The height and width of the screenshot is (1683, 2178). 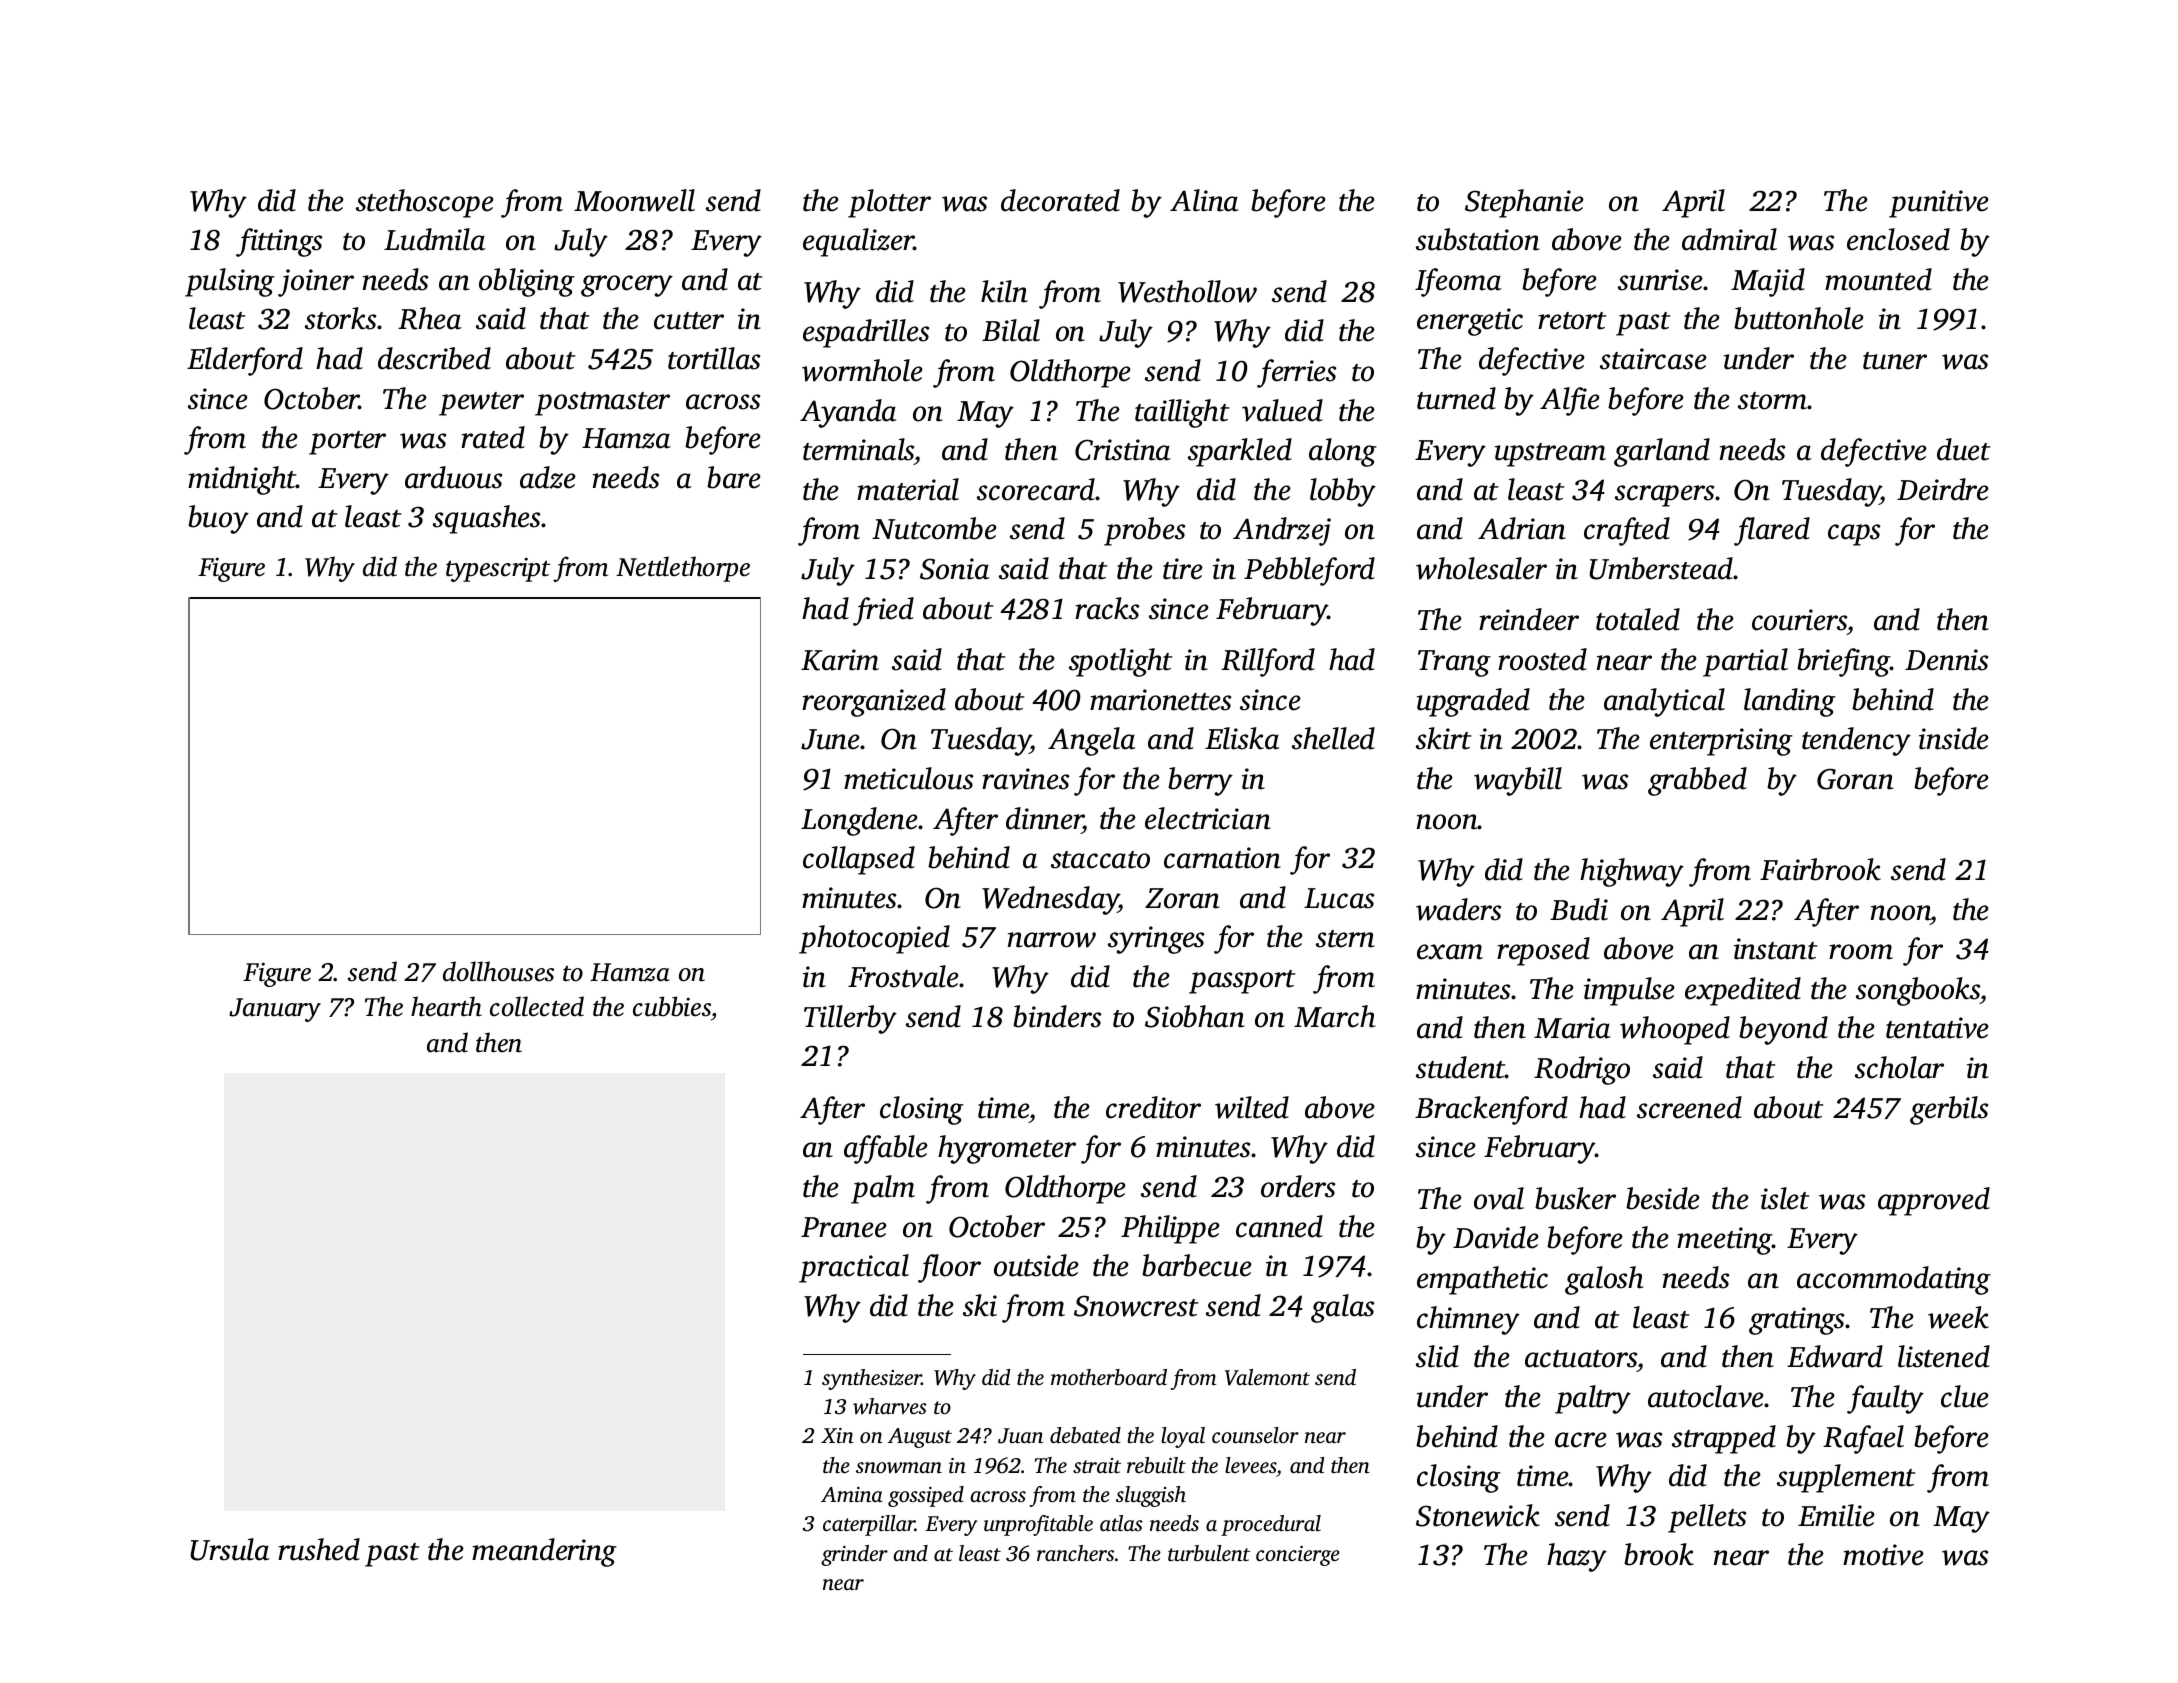 What do you see at coordinates (1799, 318) in the screenshot?
I see `buttonhole` at bounding box center [1799, 318].
